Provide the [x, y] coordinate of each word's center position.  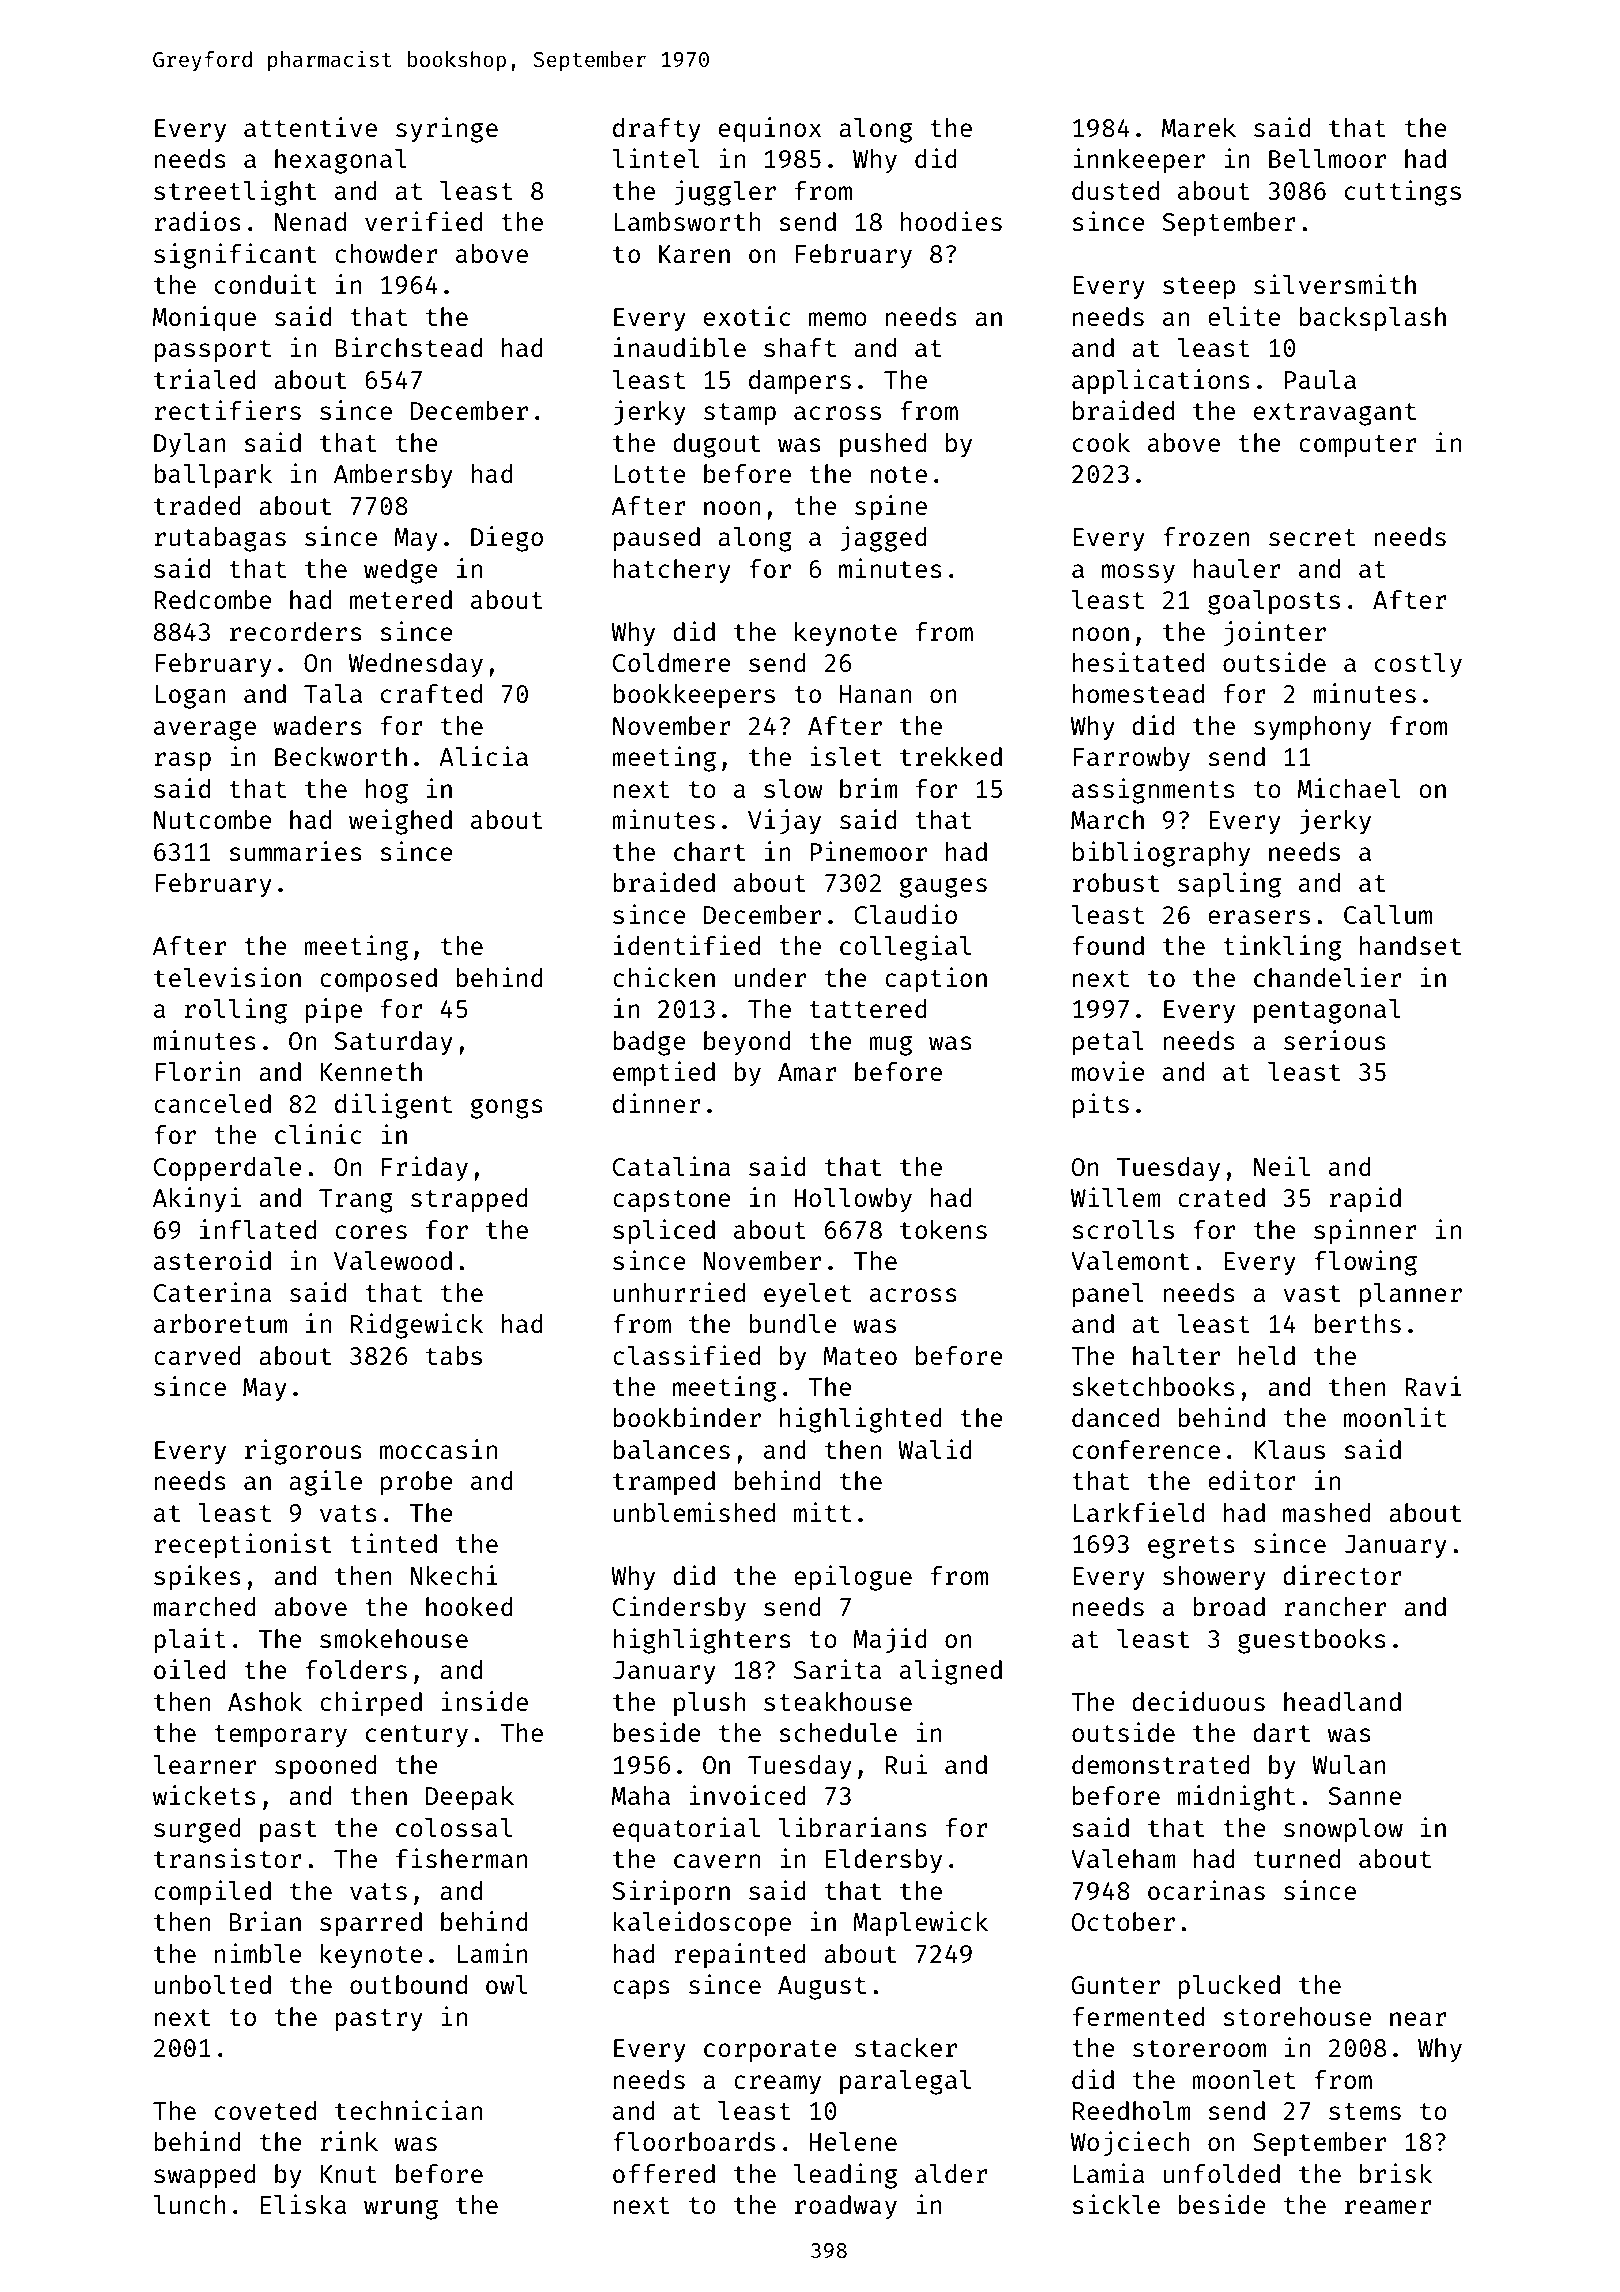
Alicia [483, 756]
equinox [770, 130]
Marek [1199, 127]
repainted [740, 1956]
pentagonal [1327, 1011]
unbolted [212, 1984]
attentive [310, 127]
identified [687, 945]
